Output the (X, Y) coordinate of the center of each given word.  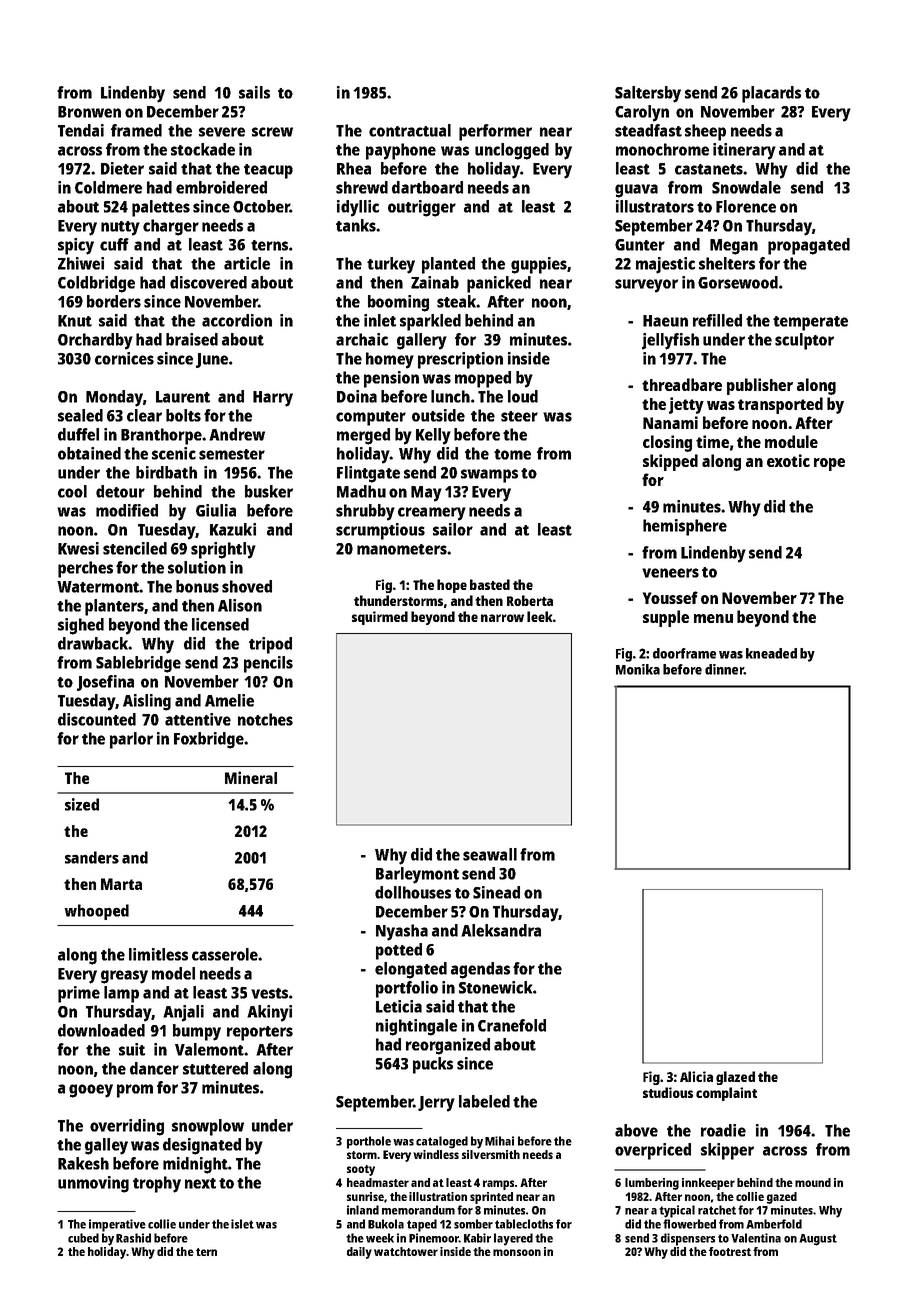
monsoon (517, 1252)
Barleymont (417, 875)
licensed (220, 624)
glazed (735, 1078)
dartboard (427, 187)
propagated (809, 246)
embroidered (221, 187)
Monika (638, 669)
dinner (724, 669)
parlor (131, 740)
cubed (83, 1238)
